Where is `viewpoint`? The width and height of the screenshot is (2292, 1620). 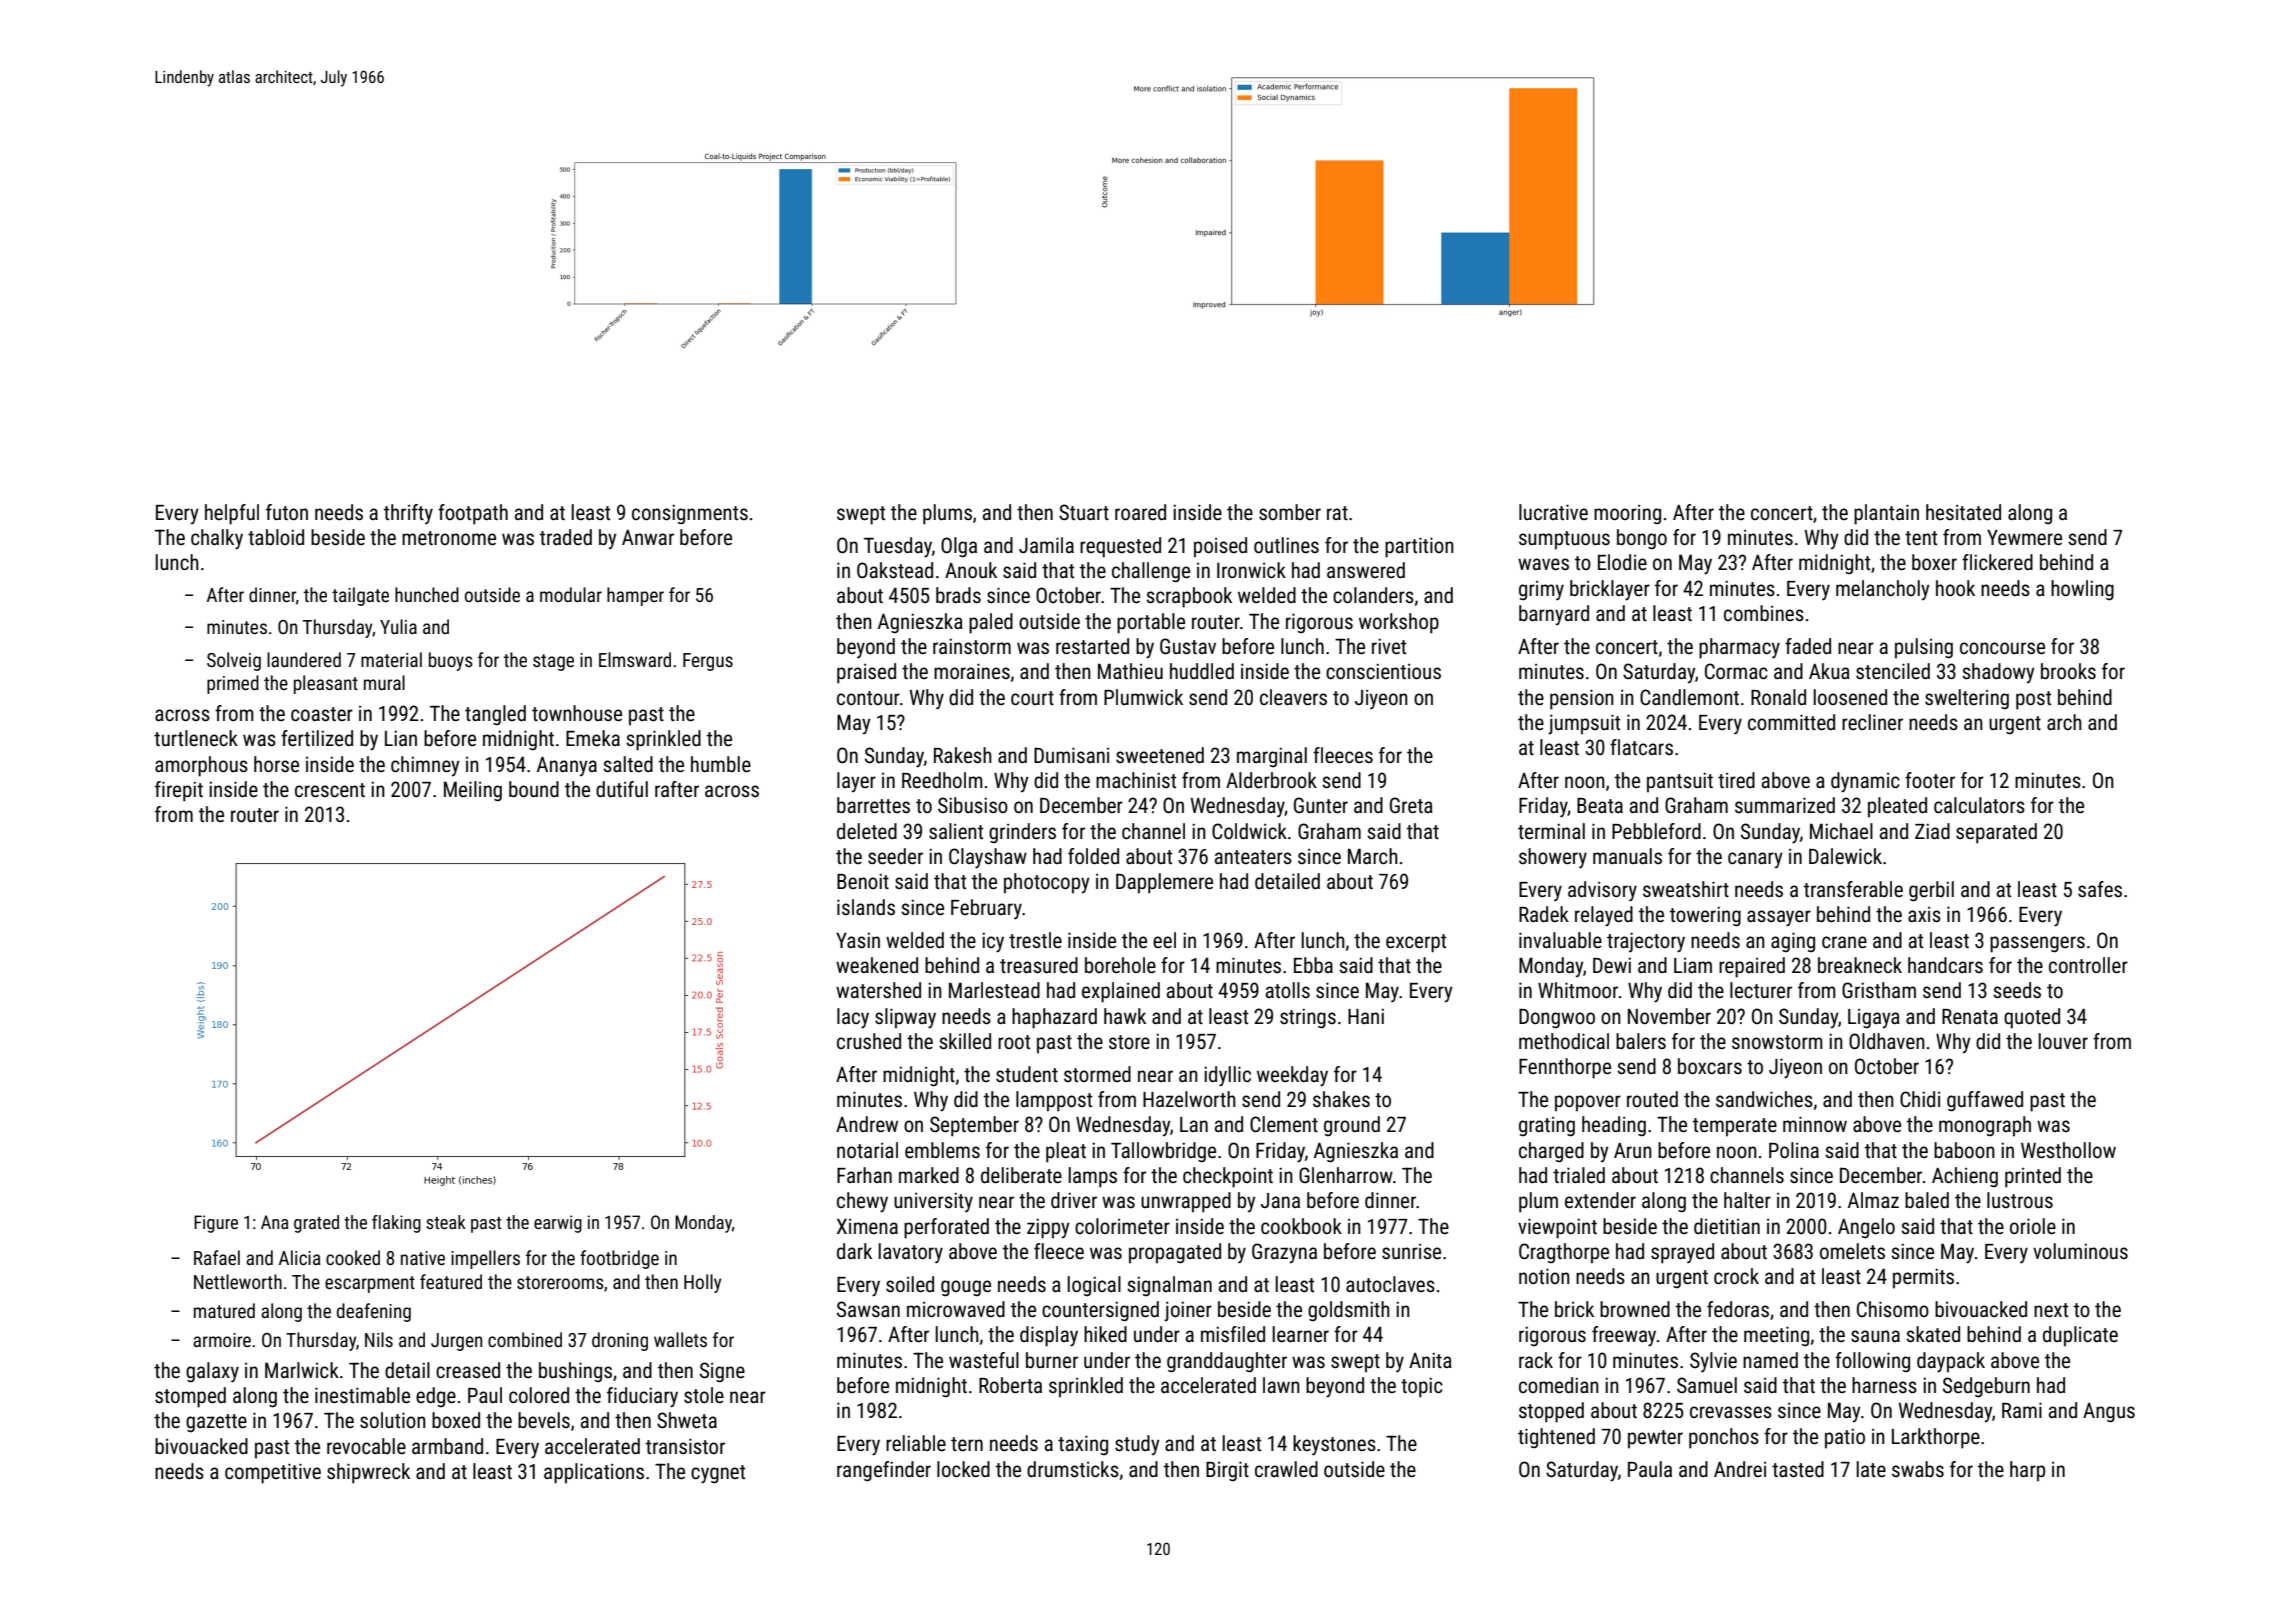
viewpoint is located at coordinates (1557, 1228).
